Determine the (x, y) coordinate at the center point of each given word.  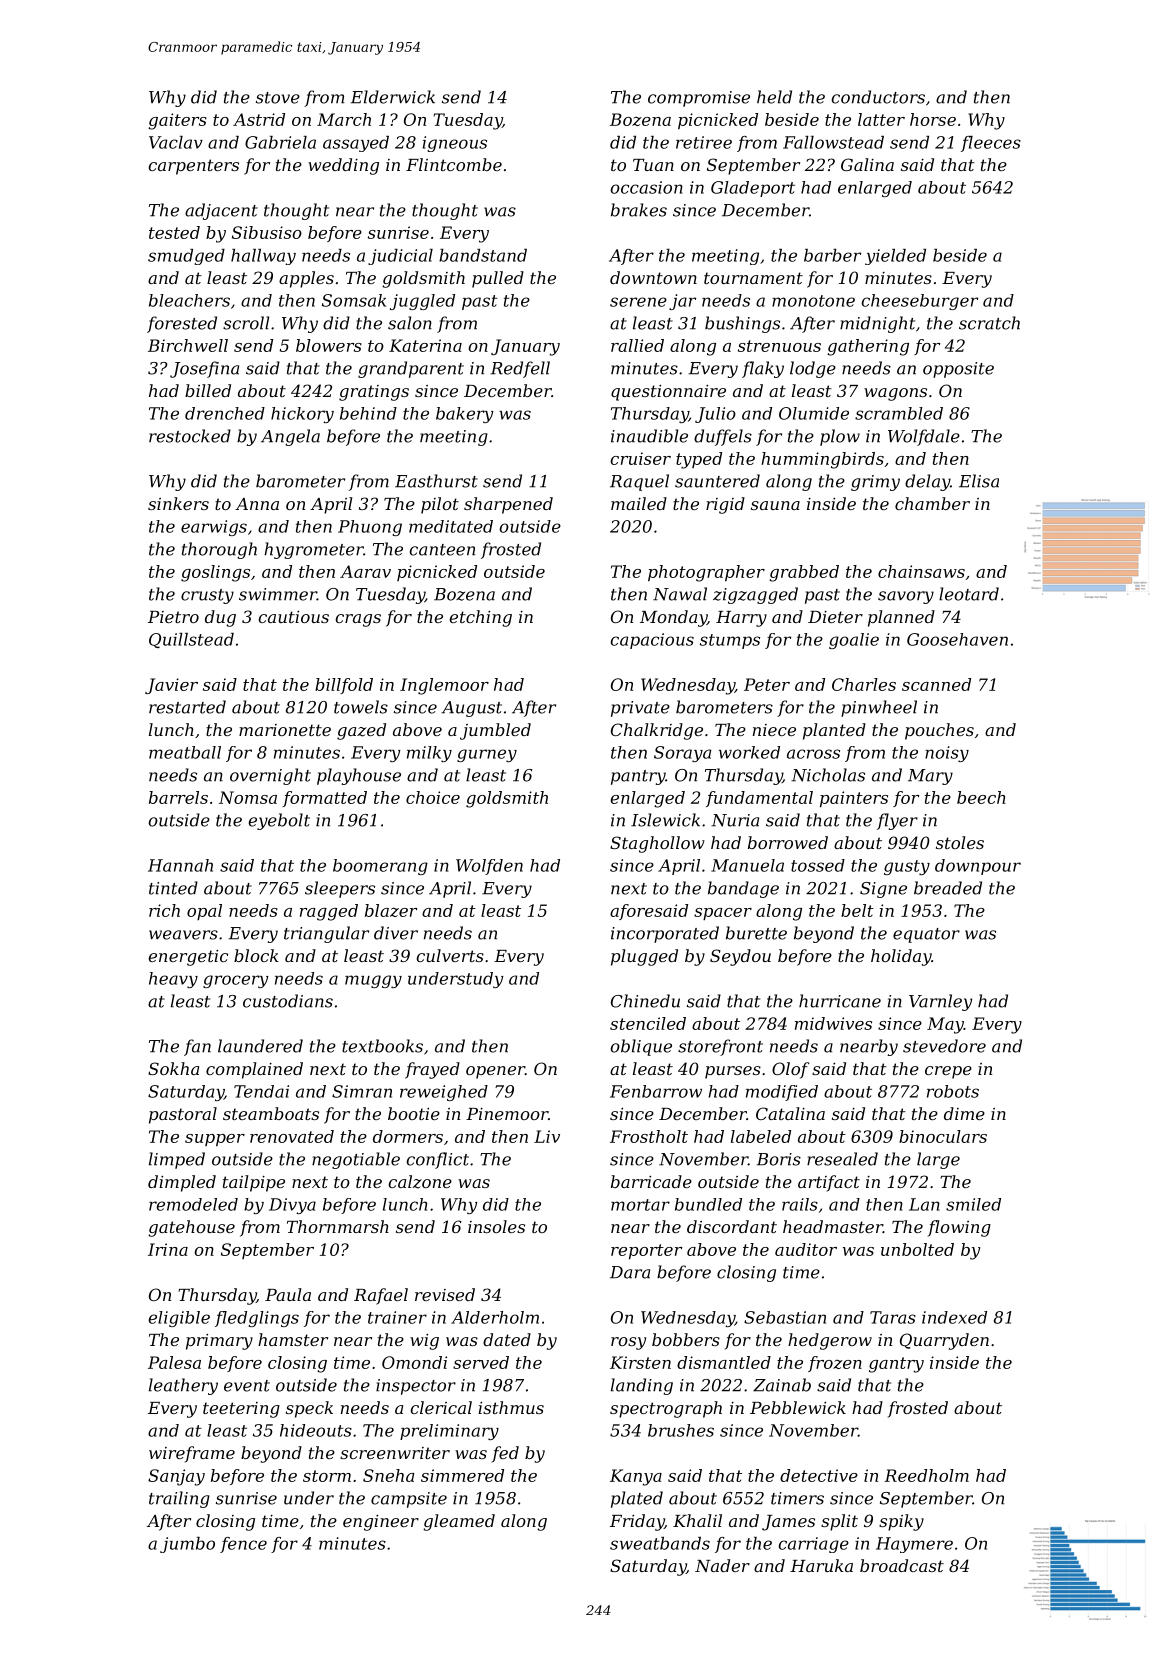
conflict (438, 1160)
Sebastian (785, 1317)
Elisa (979, 481)
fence (243, 1545)
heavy (173, 980)
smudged (186, 257)
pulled (498, 279)
